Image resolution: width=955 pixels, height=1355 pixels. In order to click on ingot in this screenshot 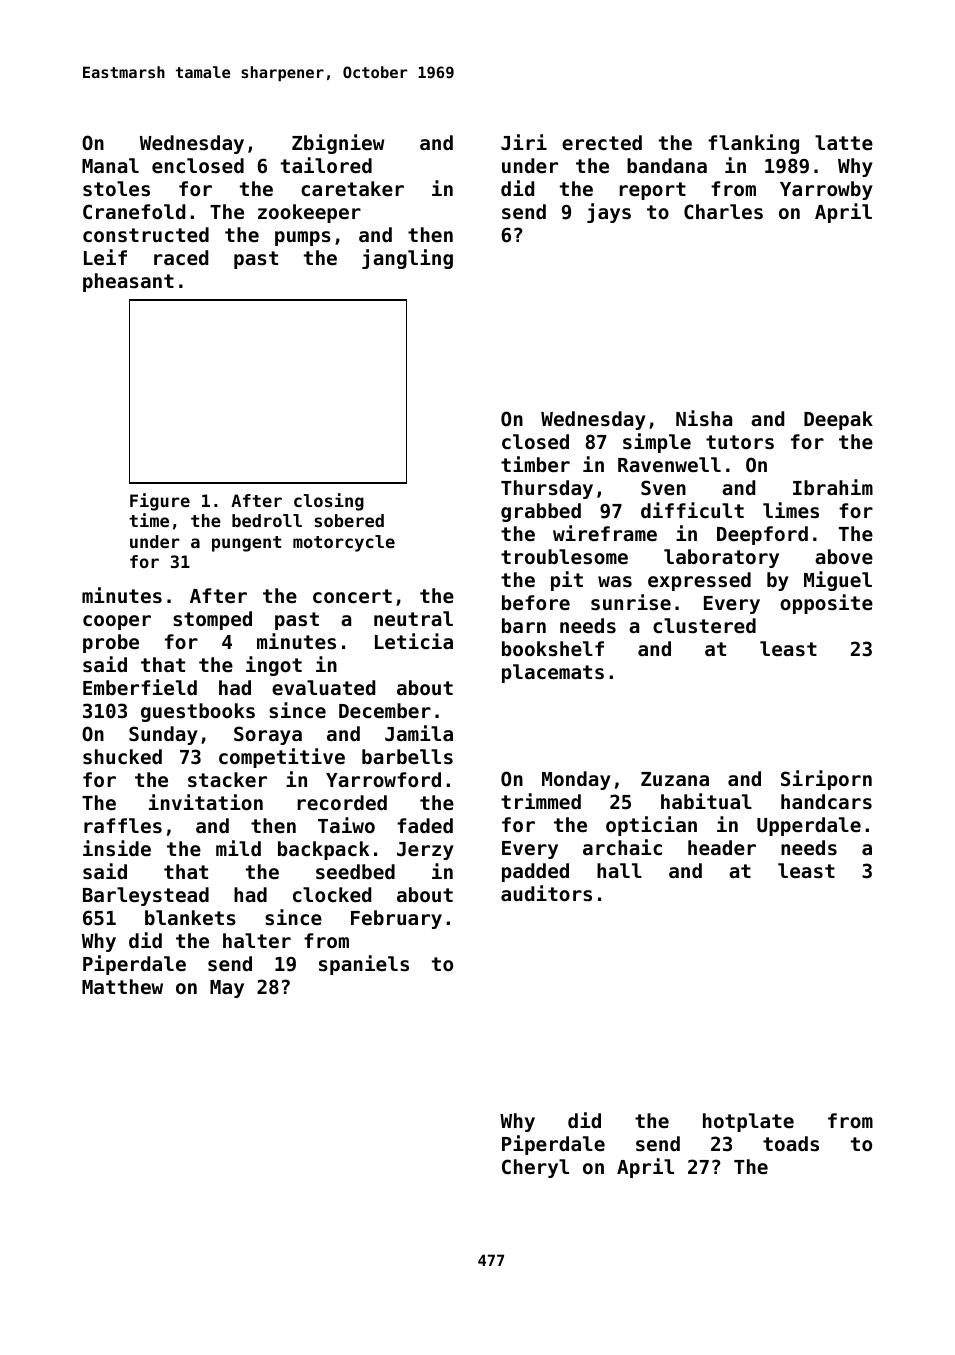, I will do `click(274, 666)`.
